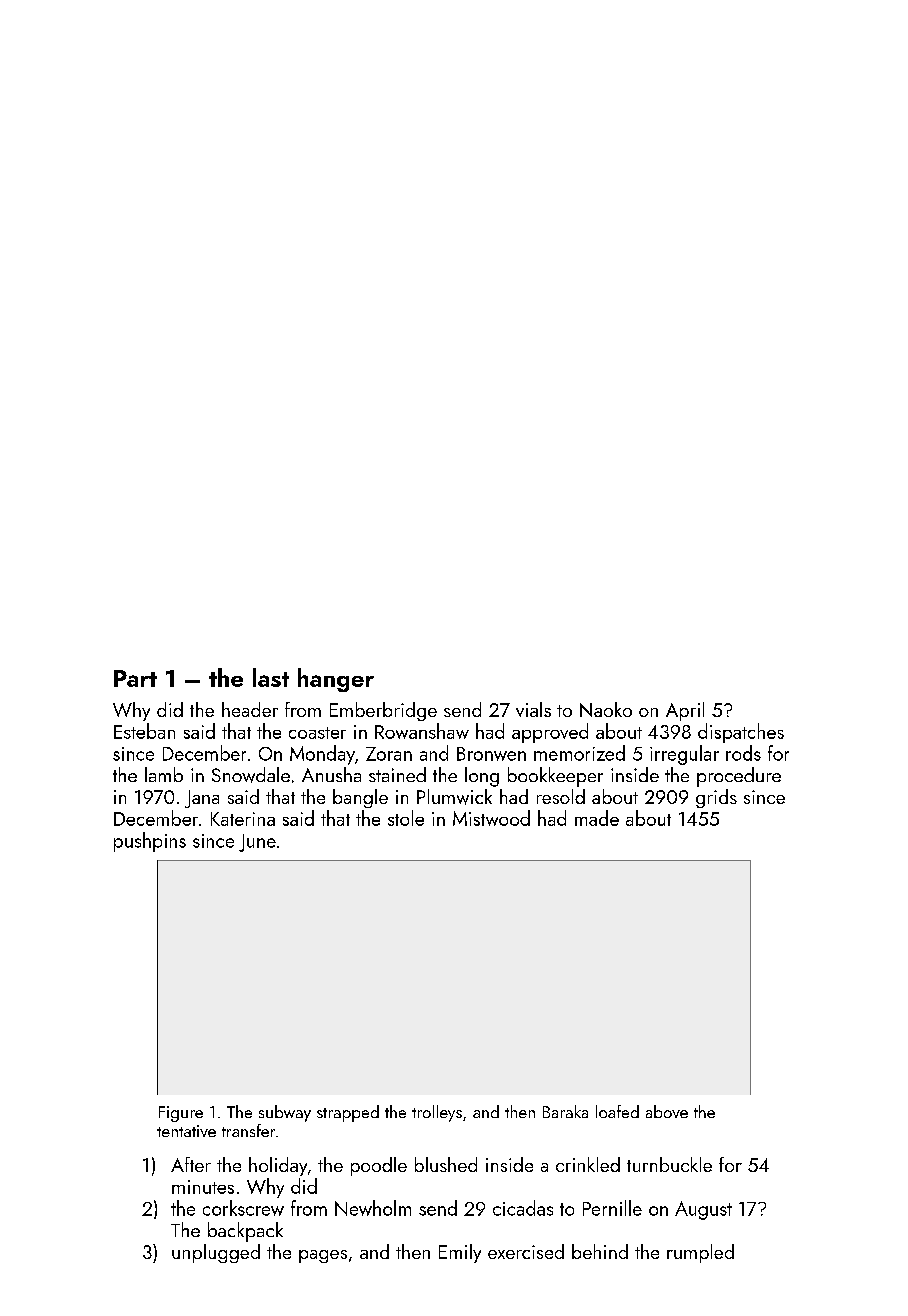 The image size is (908, 1316). What do you see at coordinates (216, 1253) in the screenshot?
I see `unplugged` at bounding box center [216, 1253].
